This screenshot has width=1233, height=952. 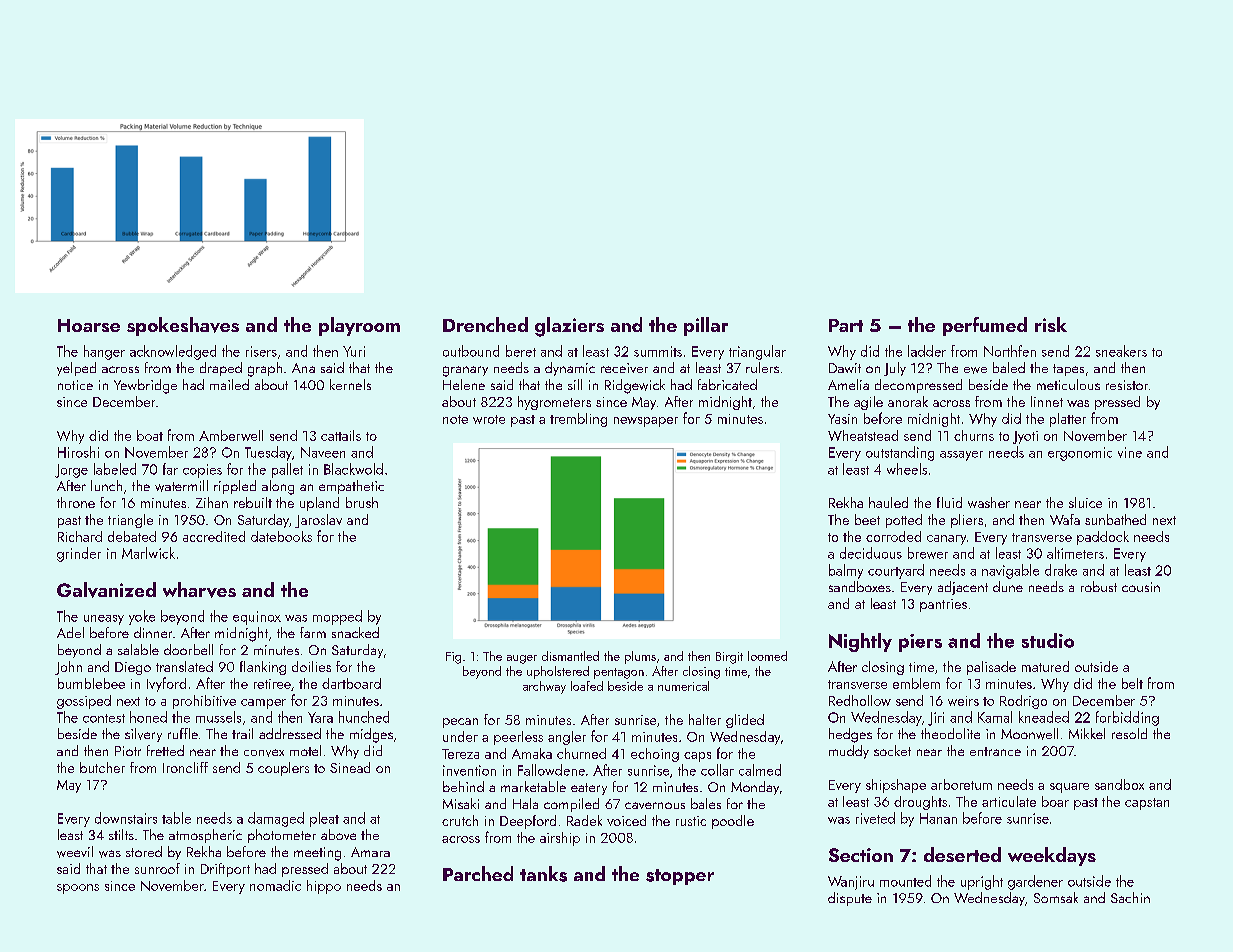 I want to click on throne, so click(x=76, y=502).
